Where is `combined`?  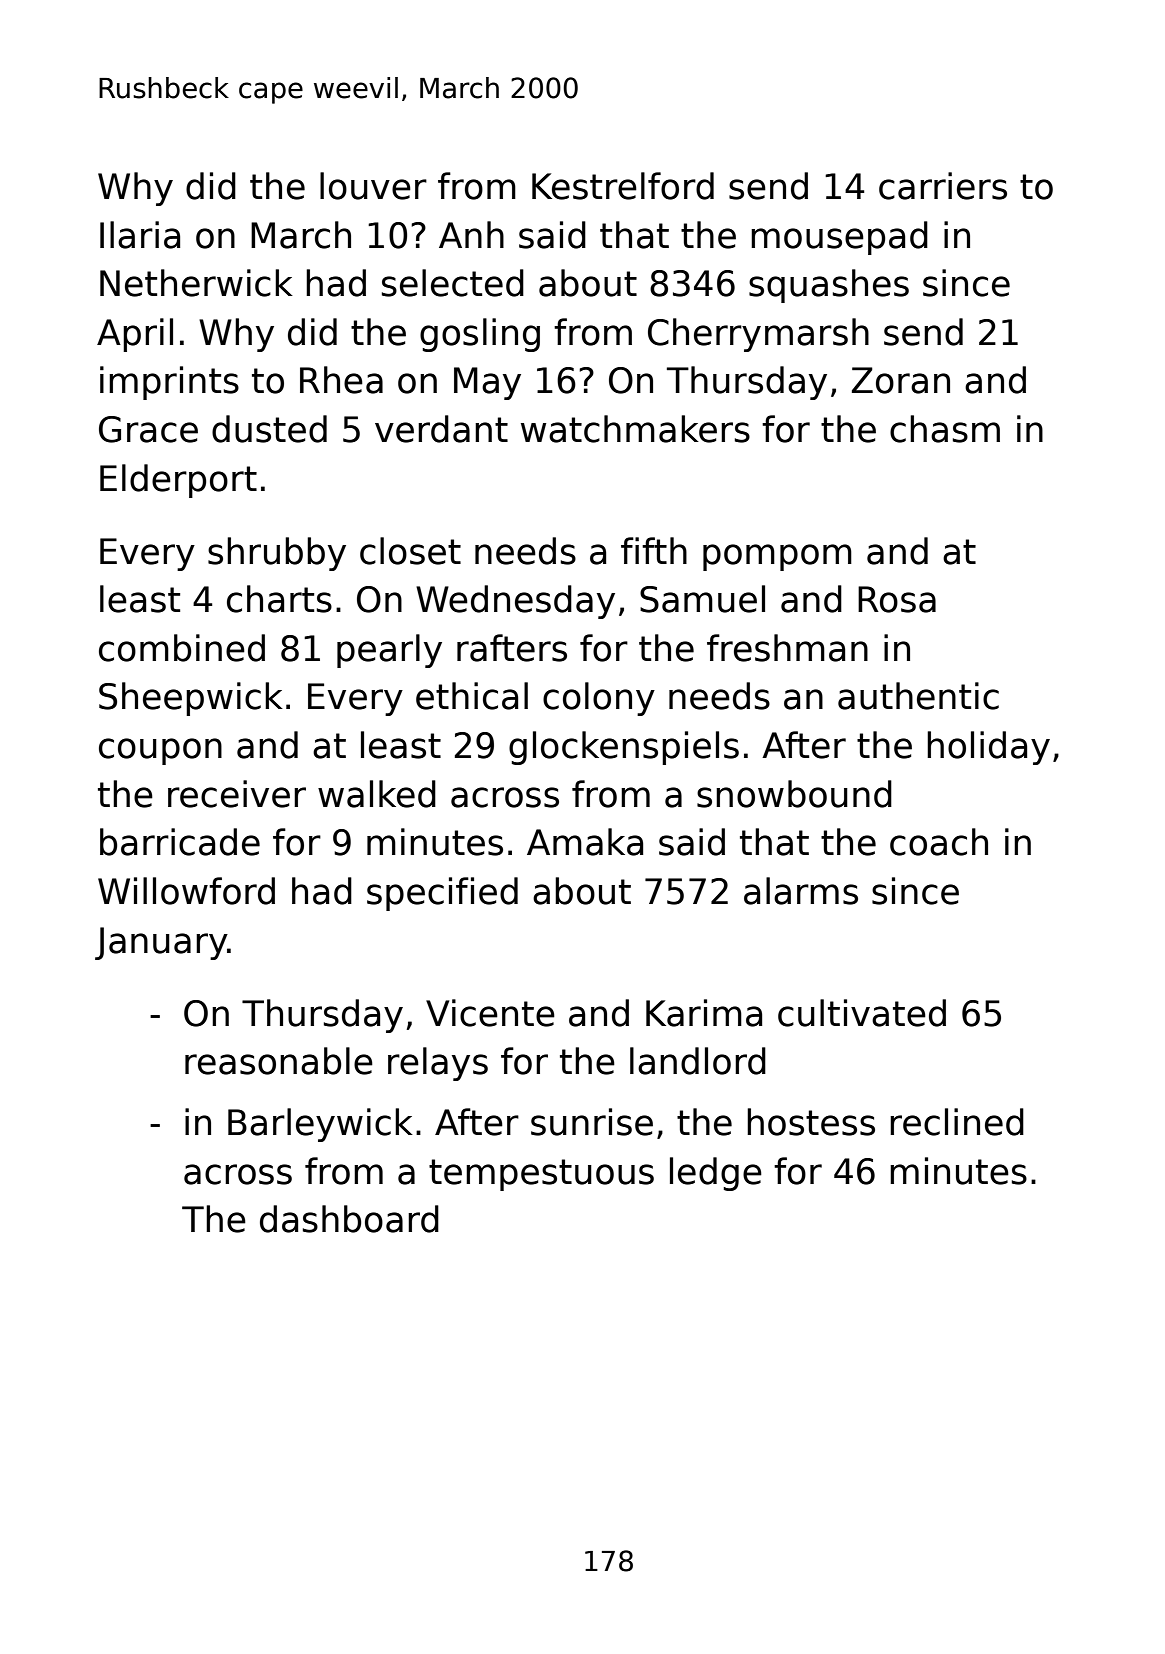
combined is located at coordinates (182, 648).
